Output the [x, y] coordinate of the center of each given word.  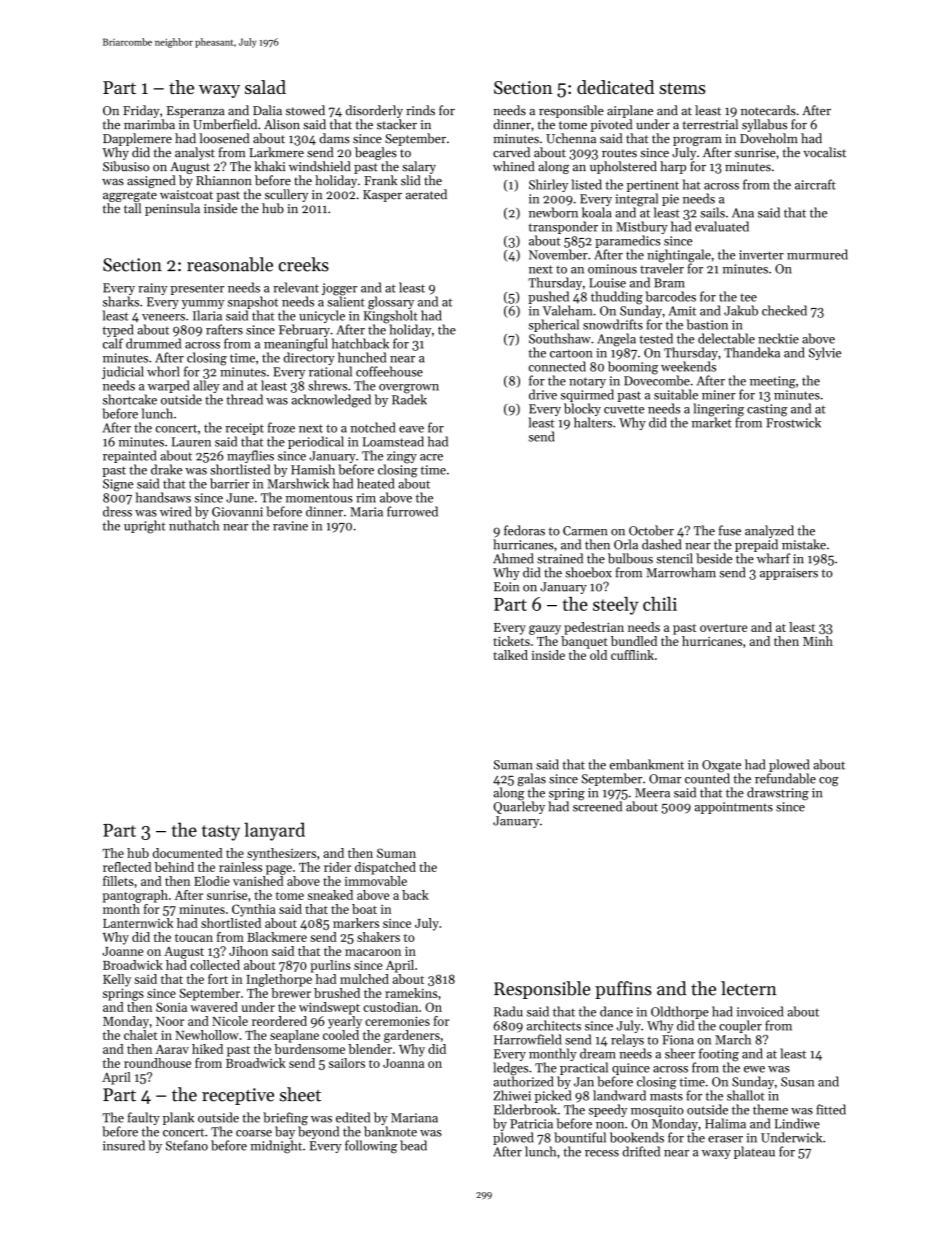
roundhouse [157, 1063]
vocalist [824, 152]
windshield [320, 166]
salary [419, 167]
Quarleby [519, 807]
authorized [523, 1081]
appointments [734, 808]
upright [145, 527]
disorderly [374, 111]
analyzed [769, 531]
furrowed [412, 511]
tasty [221, 833]
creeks [303, 264]
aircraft [815, 184]
